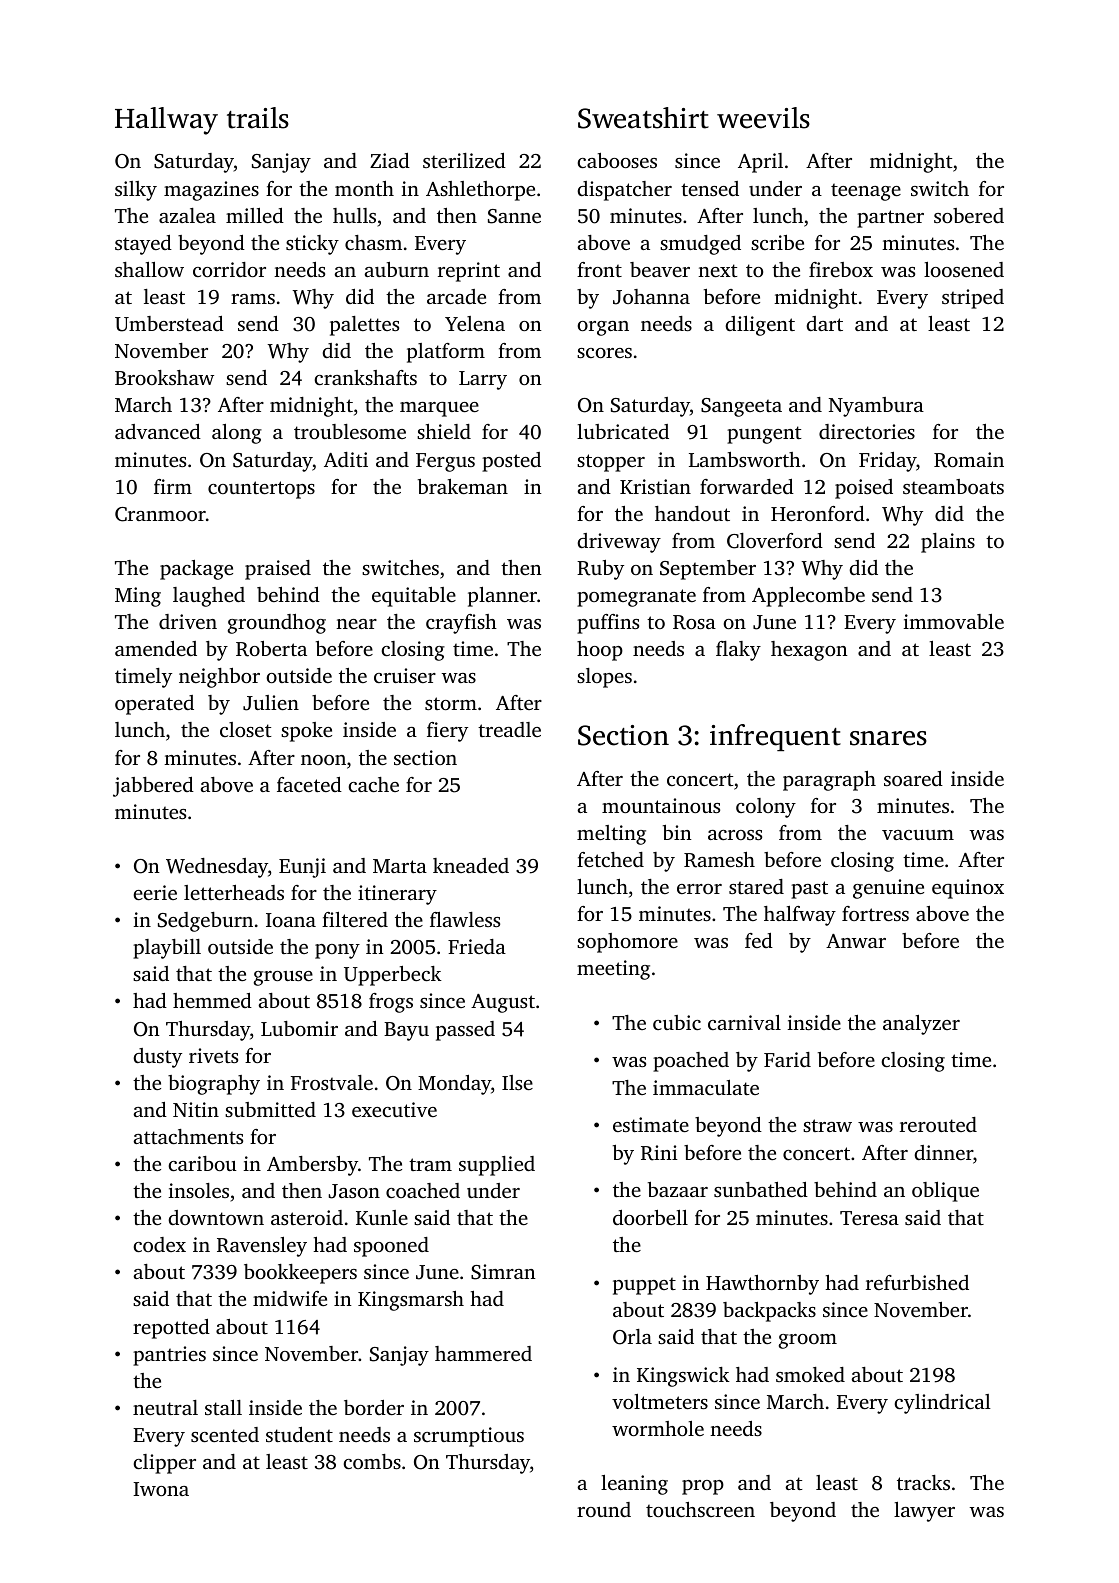 This document has height=1583, width=1119. Describe the element at coordinates (307, 1217) in the document. I see `asteroid` at that location.
